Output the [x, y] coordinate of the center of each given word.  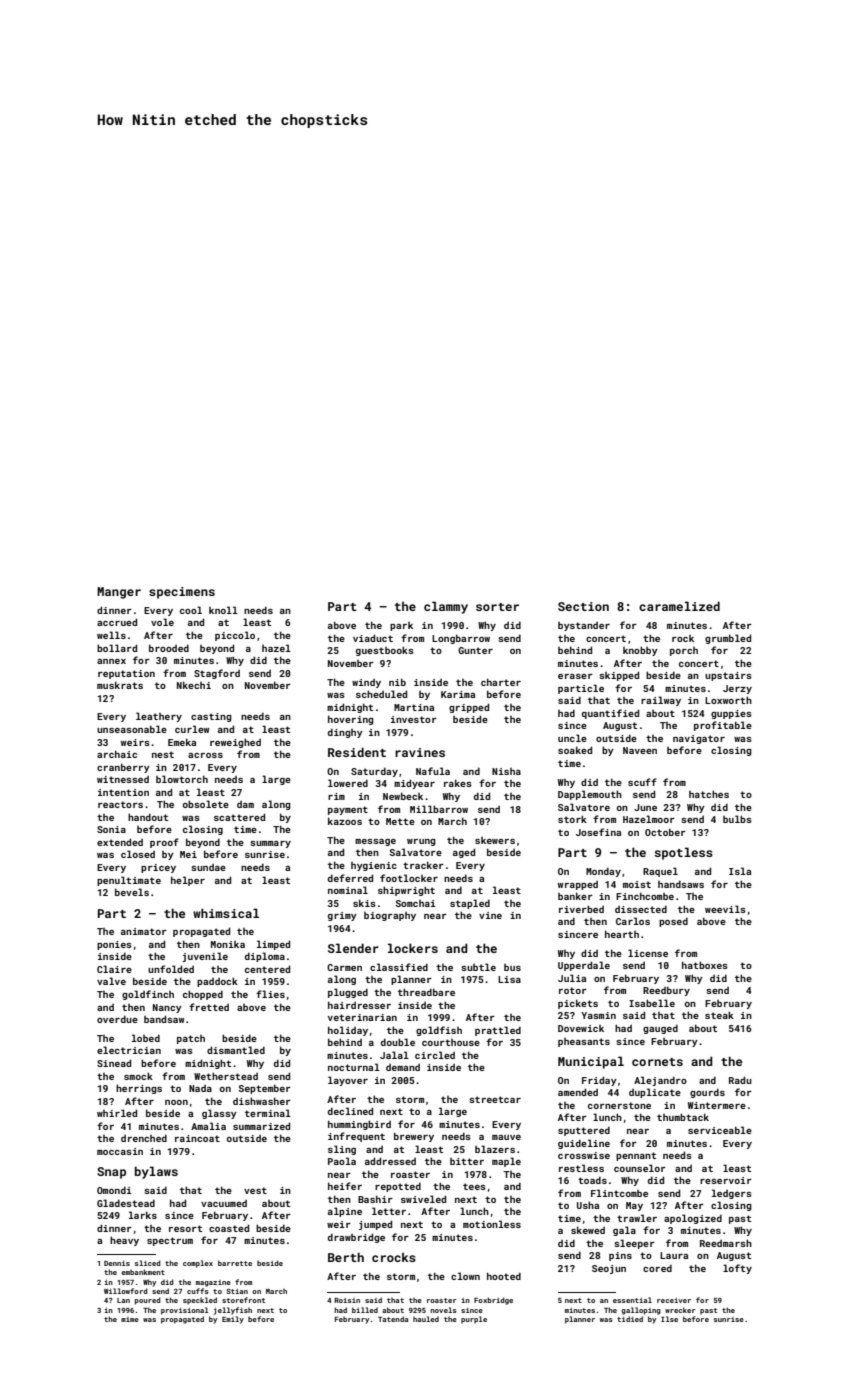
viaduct [373, 638]
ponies [114, 945]
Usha [588, 1205]
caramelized [679, 606]
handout [148, 817]
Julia [572, 978]
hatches [709, 794]
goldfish [439, 1031]
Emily [233, 1320]
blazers [495, 1149]
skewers [495, 840]
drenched [144, 1138]
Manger [119, 593]
